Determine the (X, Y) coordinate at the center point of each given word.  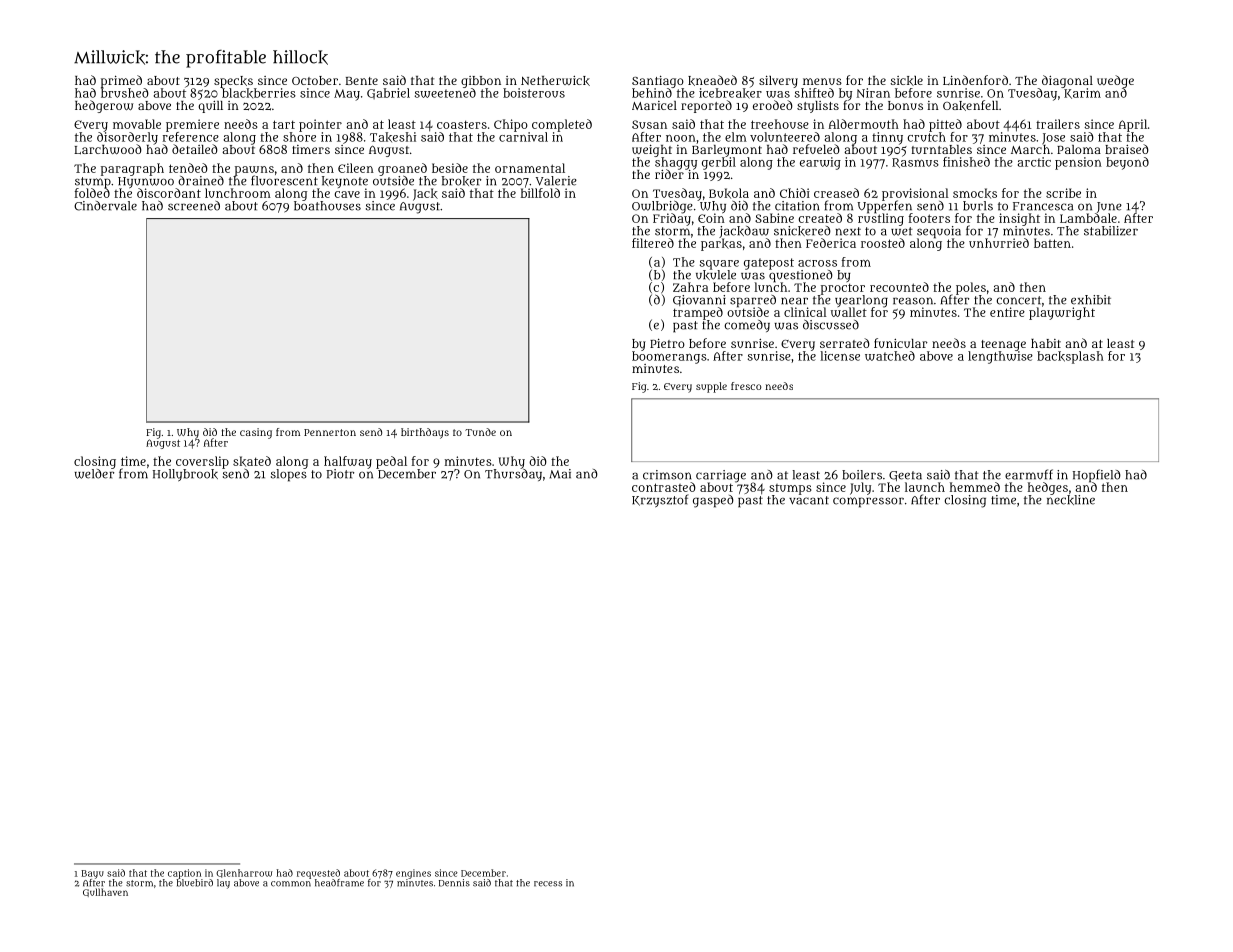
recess (548, 884)
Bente (362, 81)
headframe (339, 883)
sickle (906, 81)
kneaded (712, 80)
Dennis (454, 883)
